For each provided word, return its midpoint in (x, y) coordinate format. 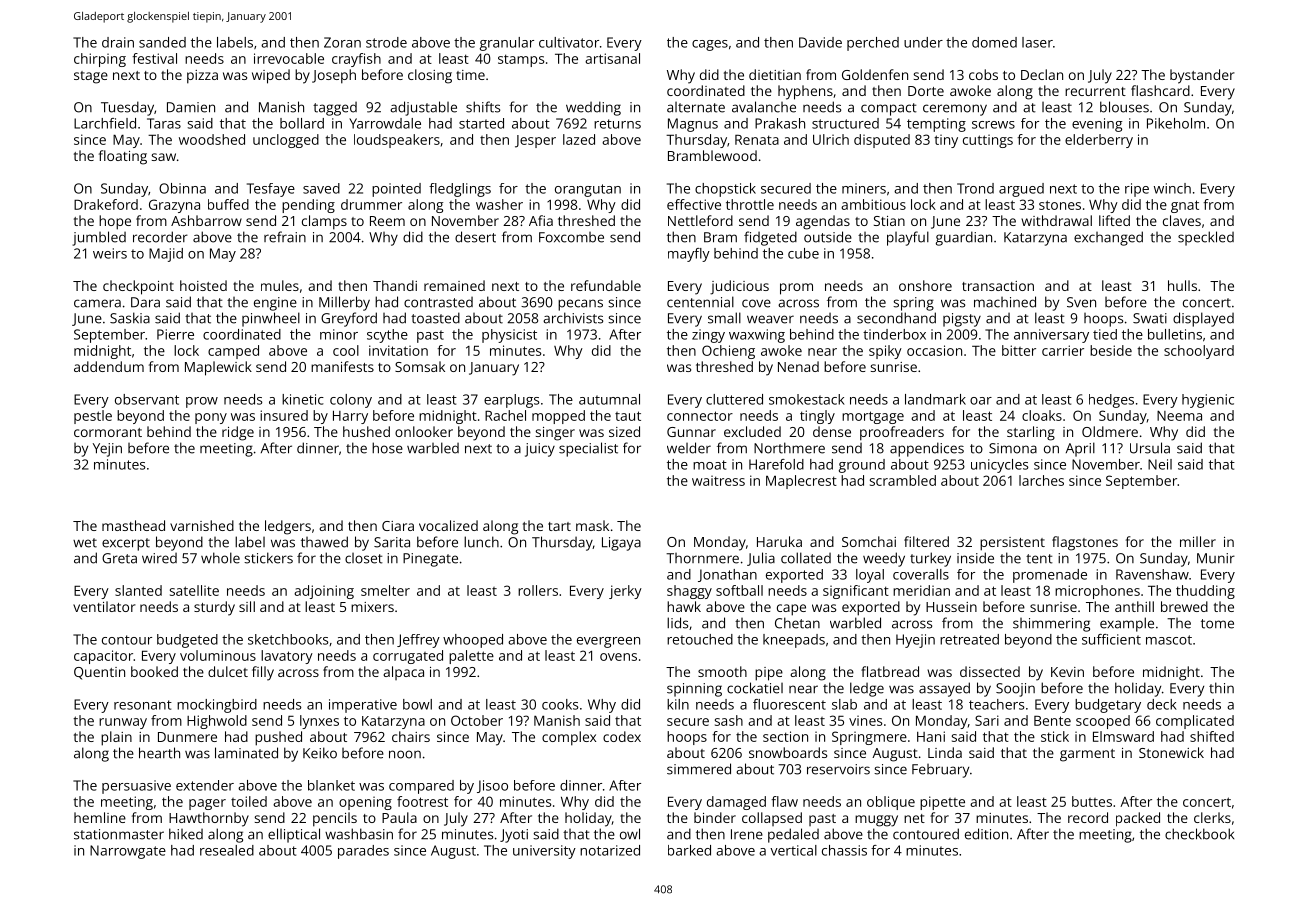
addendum (109, 366)
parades (363, 852)
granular (507, 44)
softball (739, 590)
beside (1111, 350)
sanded (162, 42)
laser (1037, 42)
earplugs (512, 401)
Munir (1216, 558)
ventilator (104, 606)
